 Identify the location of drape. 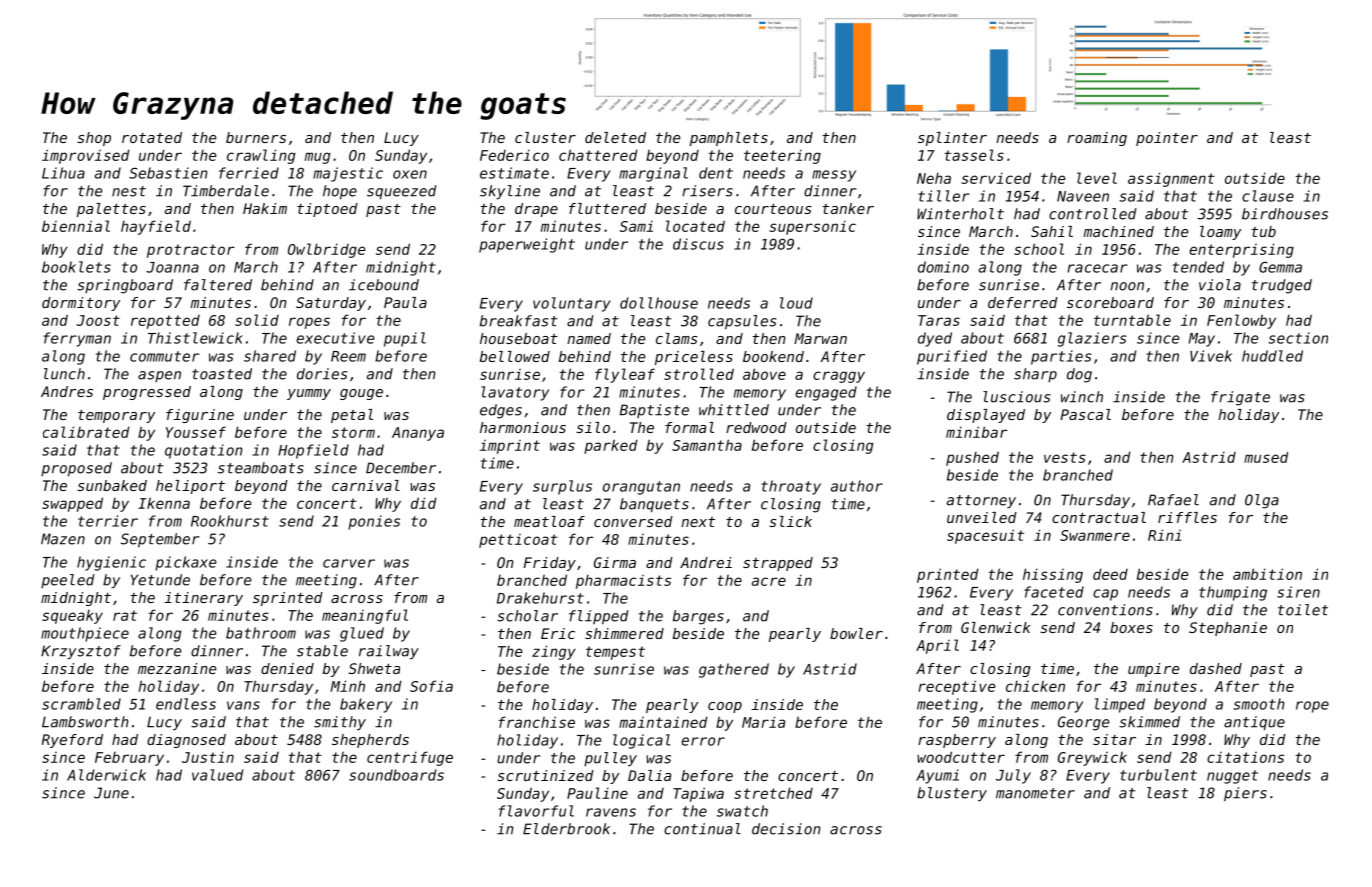
(536, 210).
